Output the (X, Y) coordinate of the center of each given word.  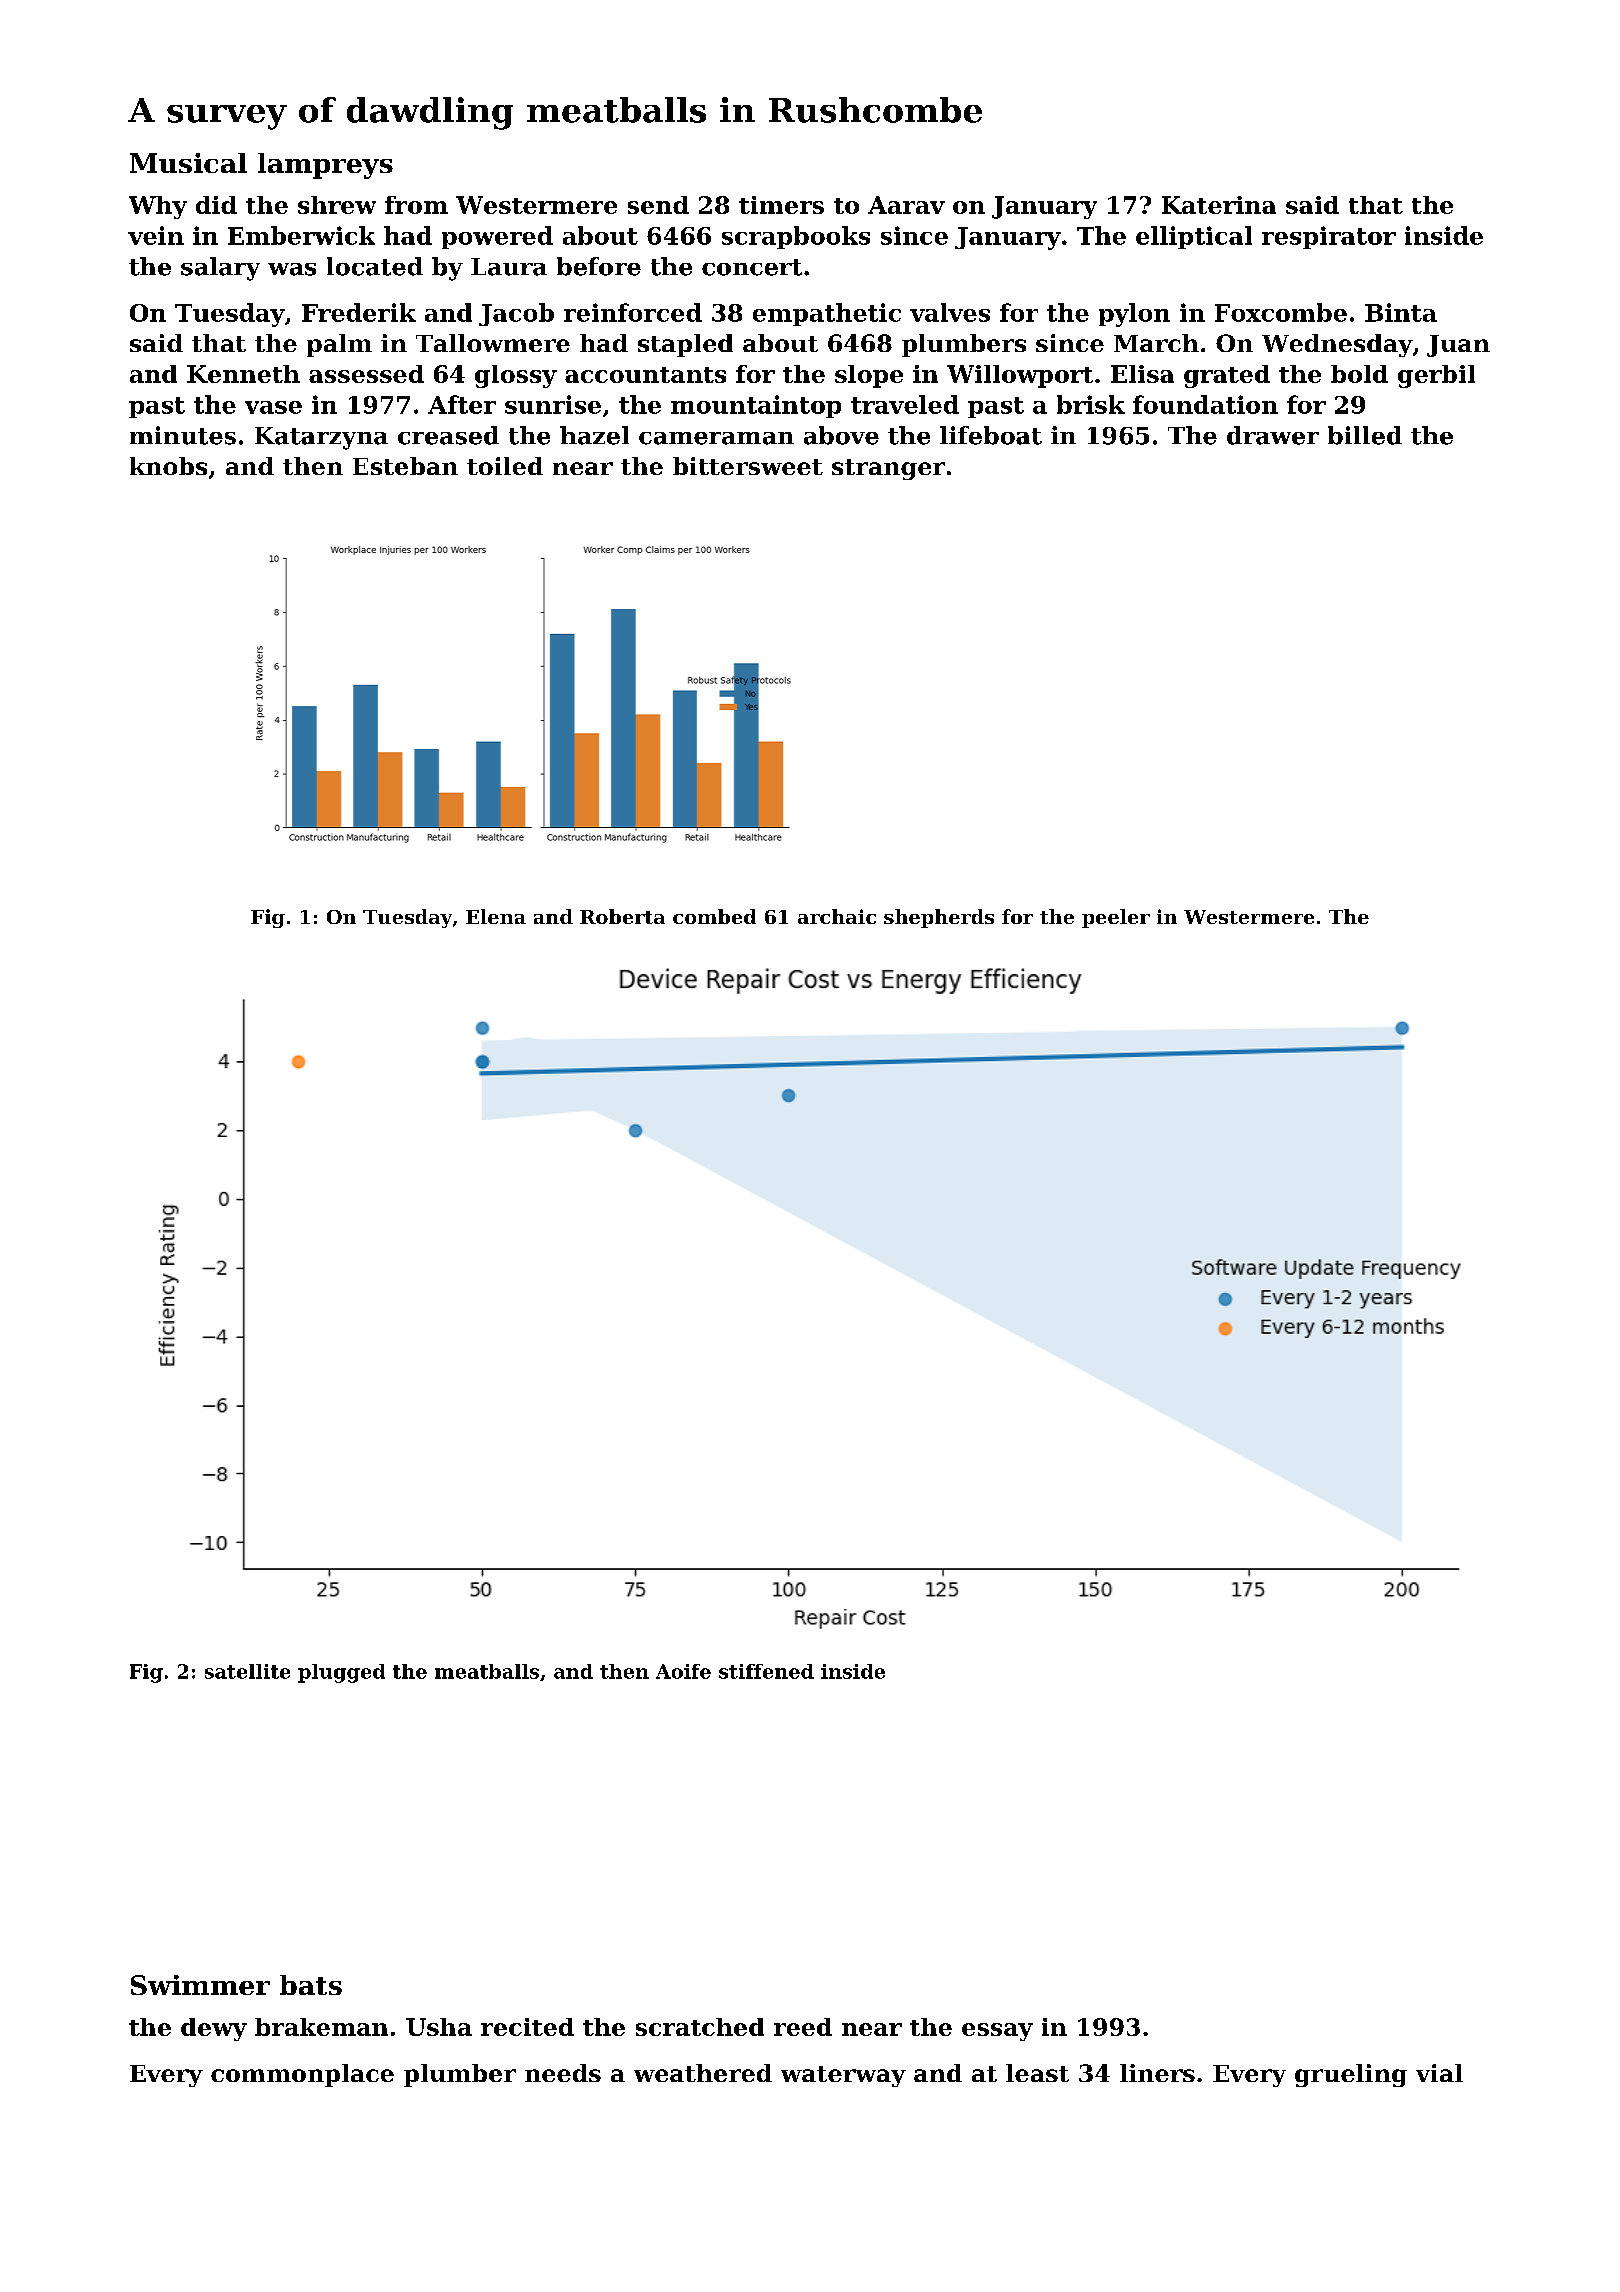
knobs (168, 466)
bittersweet (748, 466)
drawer (1273, 435)
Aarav (906, 205)
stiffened (766, 1671)
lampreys (325, 166)
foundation (1205, 404)
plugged (341, 1673)
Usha (439, 2027)
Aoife (683, 1671)
